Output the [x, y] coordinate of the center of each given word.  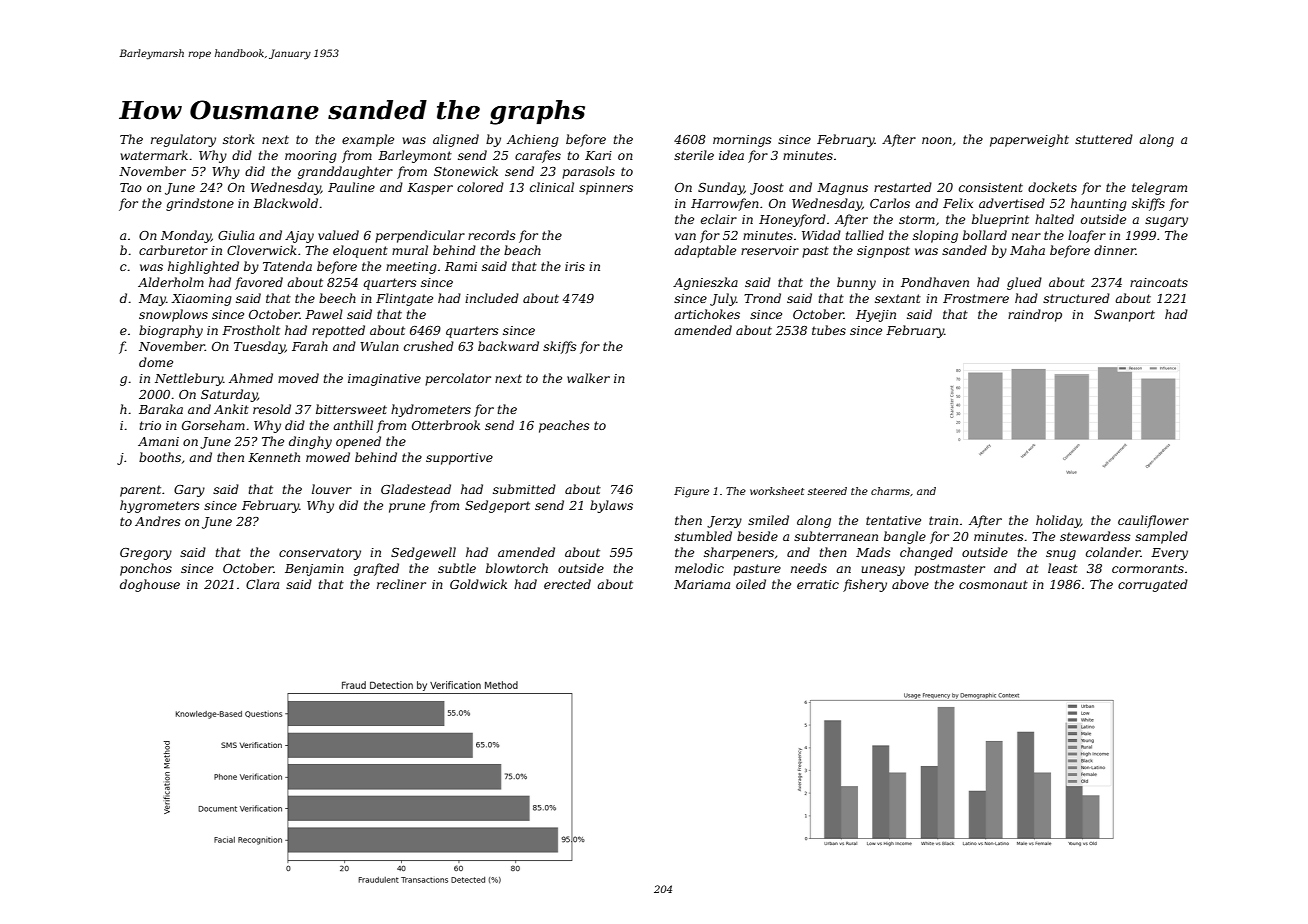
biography [171, 331]
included [492, 298]
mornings [742, 141]
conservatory [320, 554]
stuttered [1104, 139]
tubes [829, 330]
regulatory [183, 140]
